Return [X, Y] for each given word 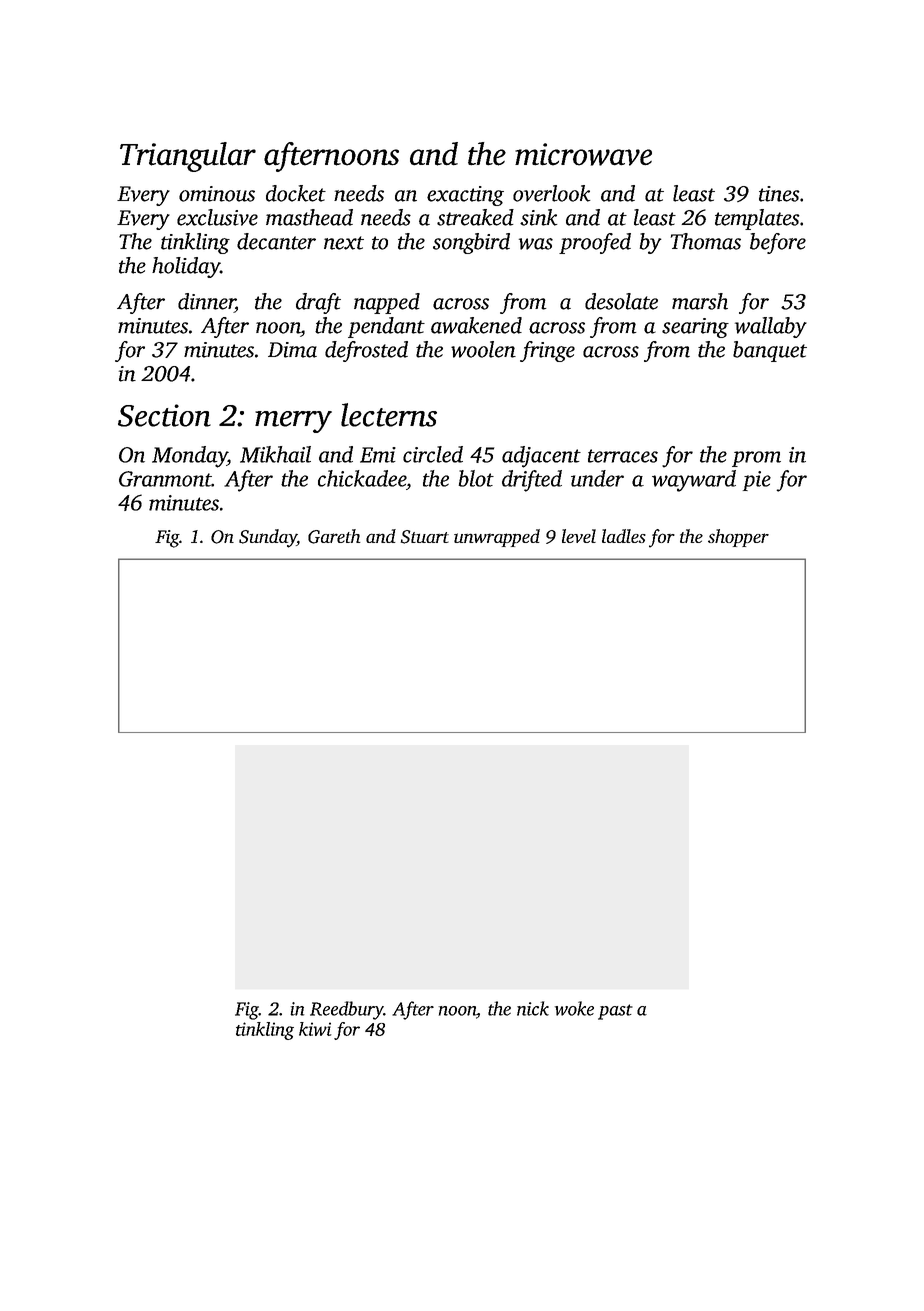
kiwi [315, 1029]
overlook [552, 193]
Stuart [425, 537]
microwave [583, 154]
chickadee [362, 478]
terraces [623, 456]
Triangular [188, 157]
